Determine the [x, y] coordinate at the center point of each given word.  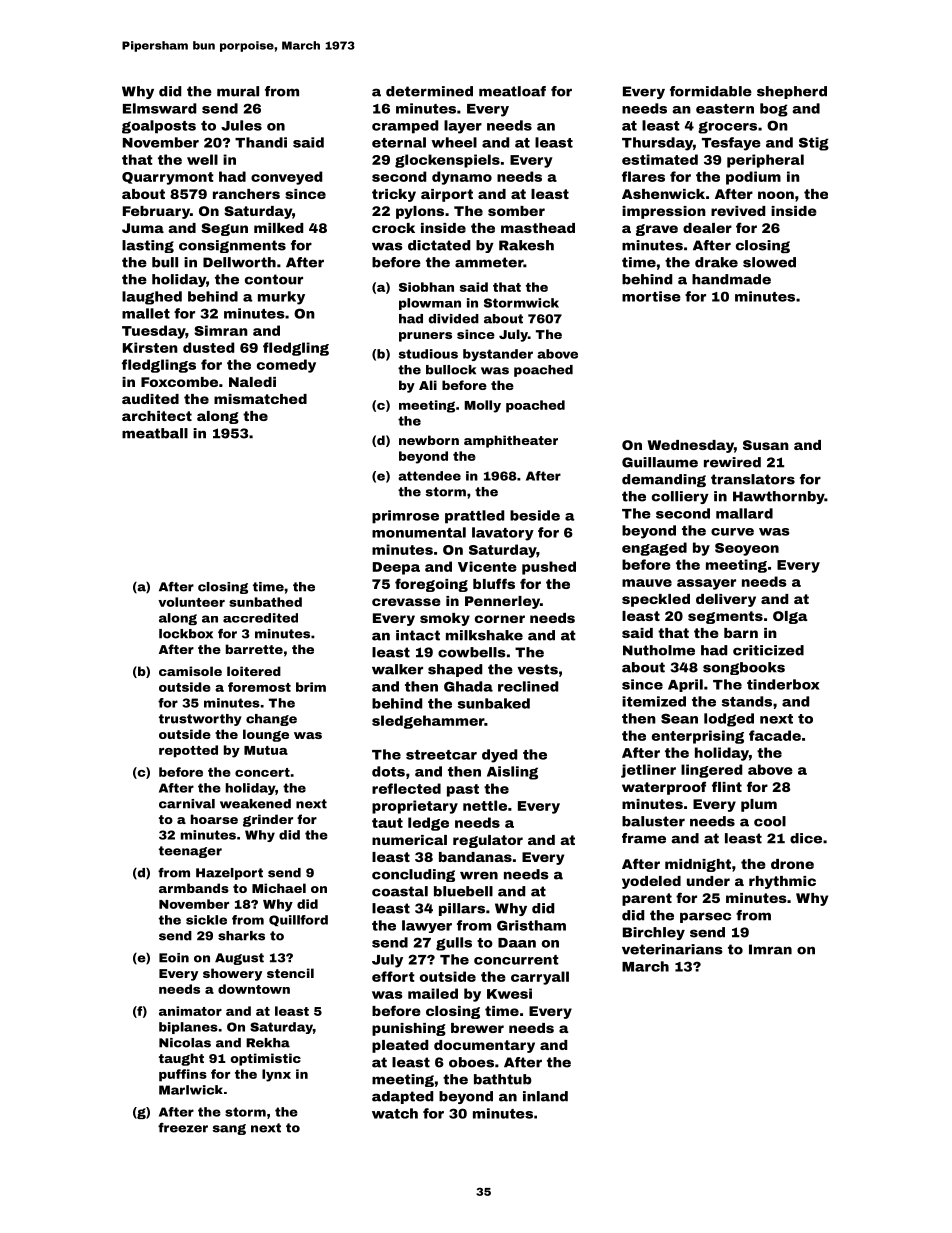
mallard [744, 513]
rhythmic [782, 882]
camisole [190, 671]
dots [388, 771]
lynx [276, 1075]
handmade [731, 279]
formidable [711, 91]
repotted [188, 751]
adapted [402, 1097]
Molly [483, 406]
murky [281, 298]
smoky [445, 619]
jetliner [648, 771]
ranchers [246, 194]
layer [463, 127]
